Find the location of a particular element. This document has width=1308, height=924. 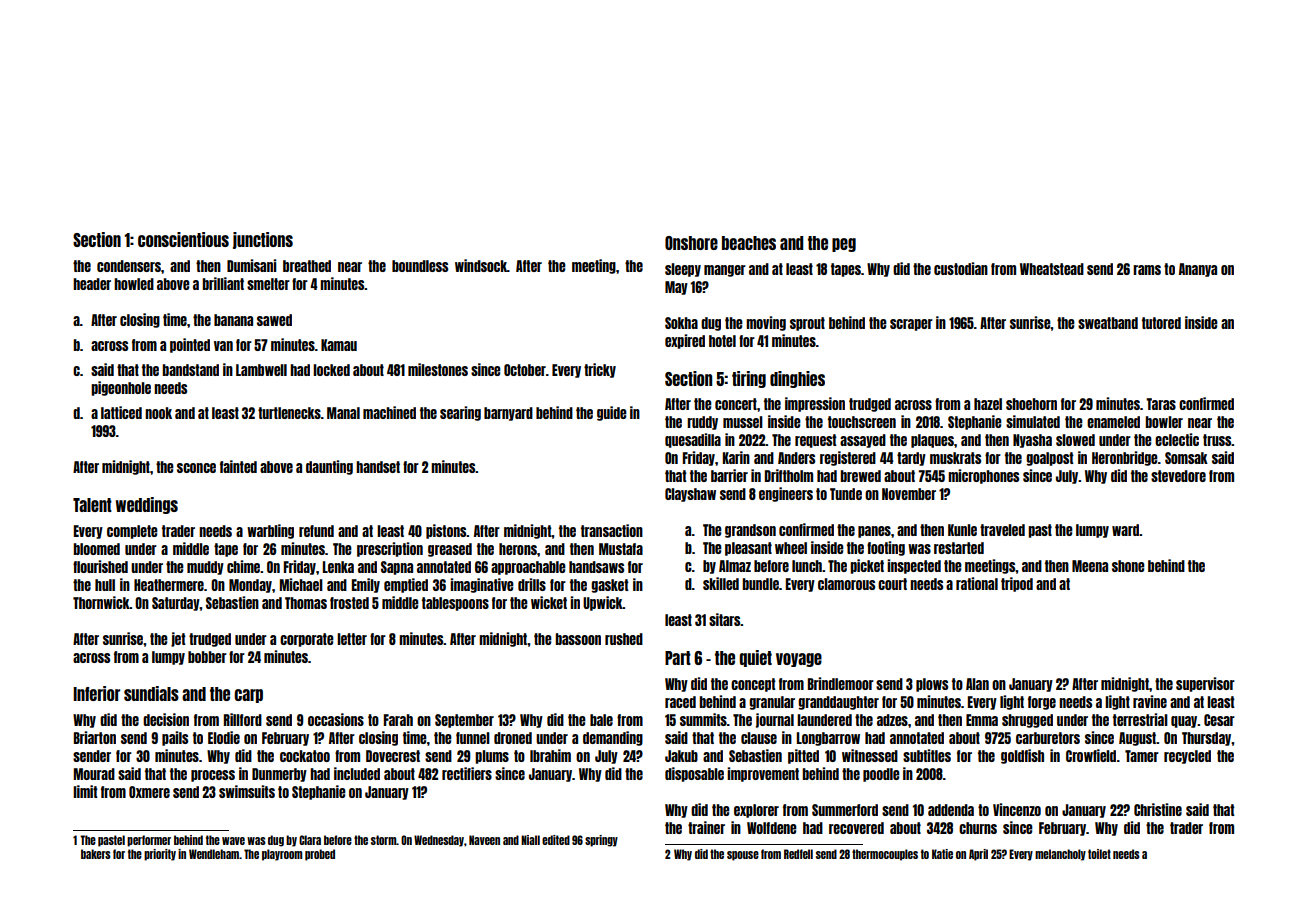

rushed is located at coordinates (624, 639).
